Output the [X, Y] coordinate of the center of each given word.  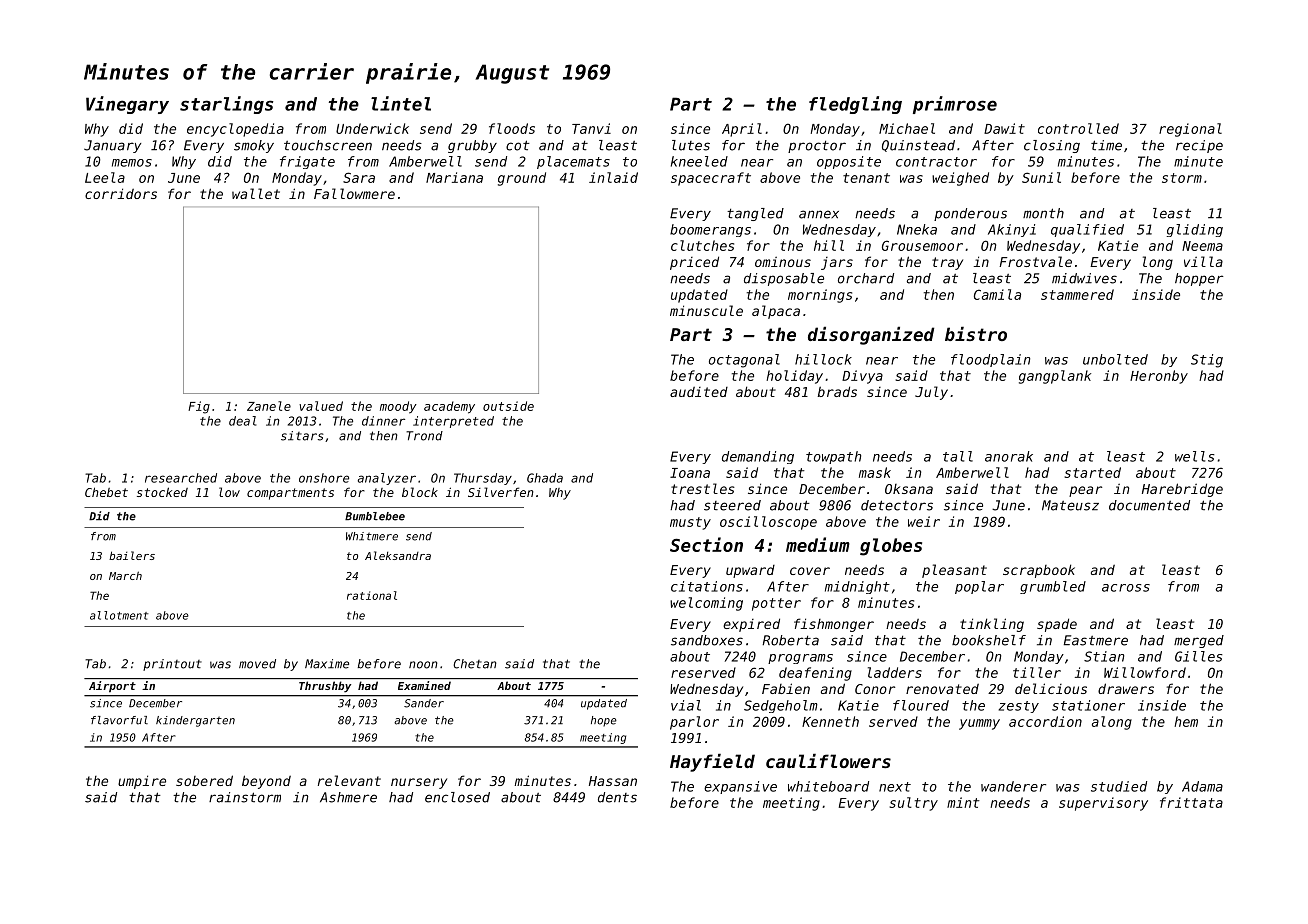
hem [1186, 721]
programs [800, 659]
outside [508, 406]
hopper [1199, 279]
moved [257, 664]
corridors [121, 193]
